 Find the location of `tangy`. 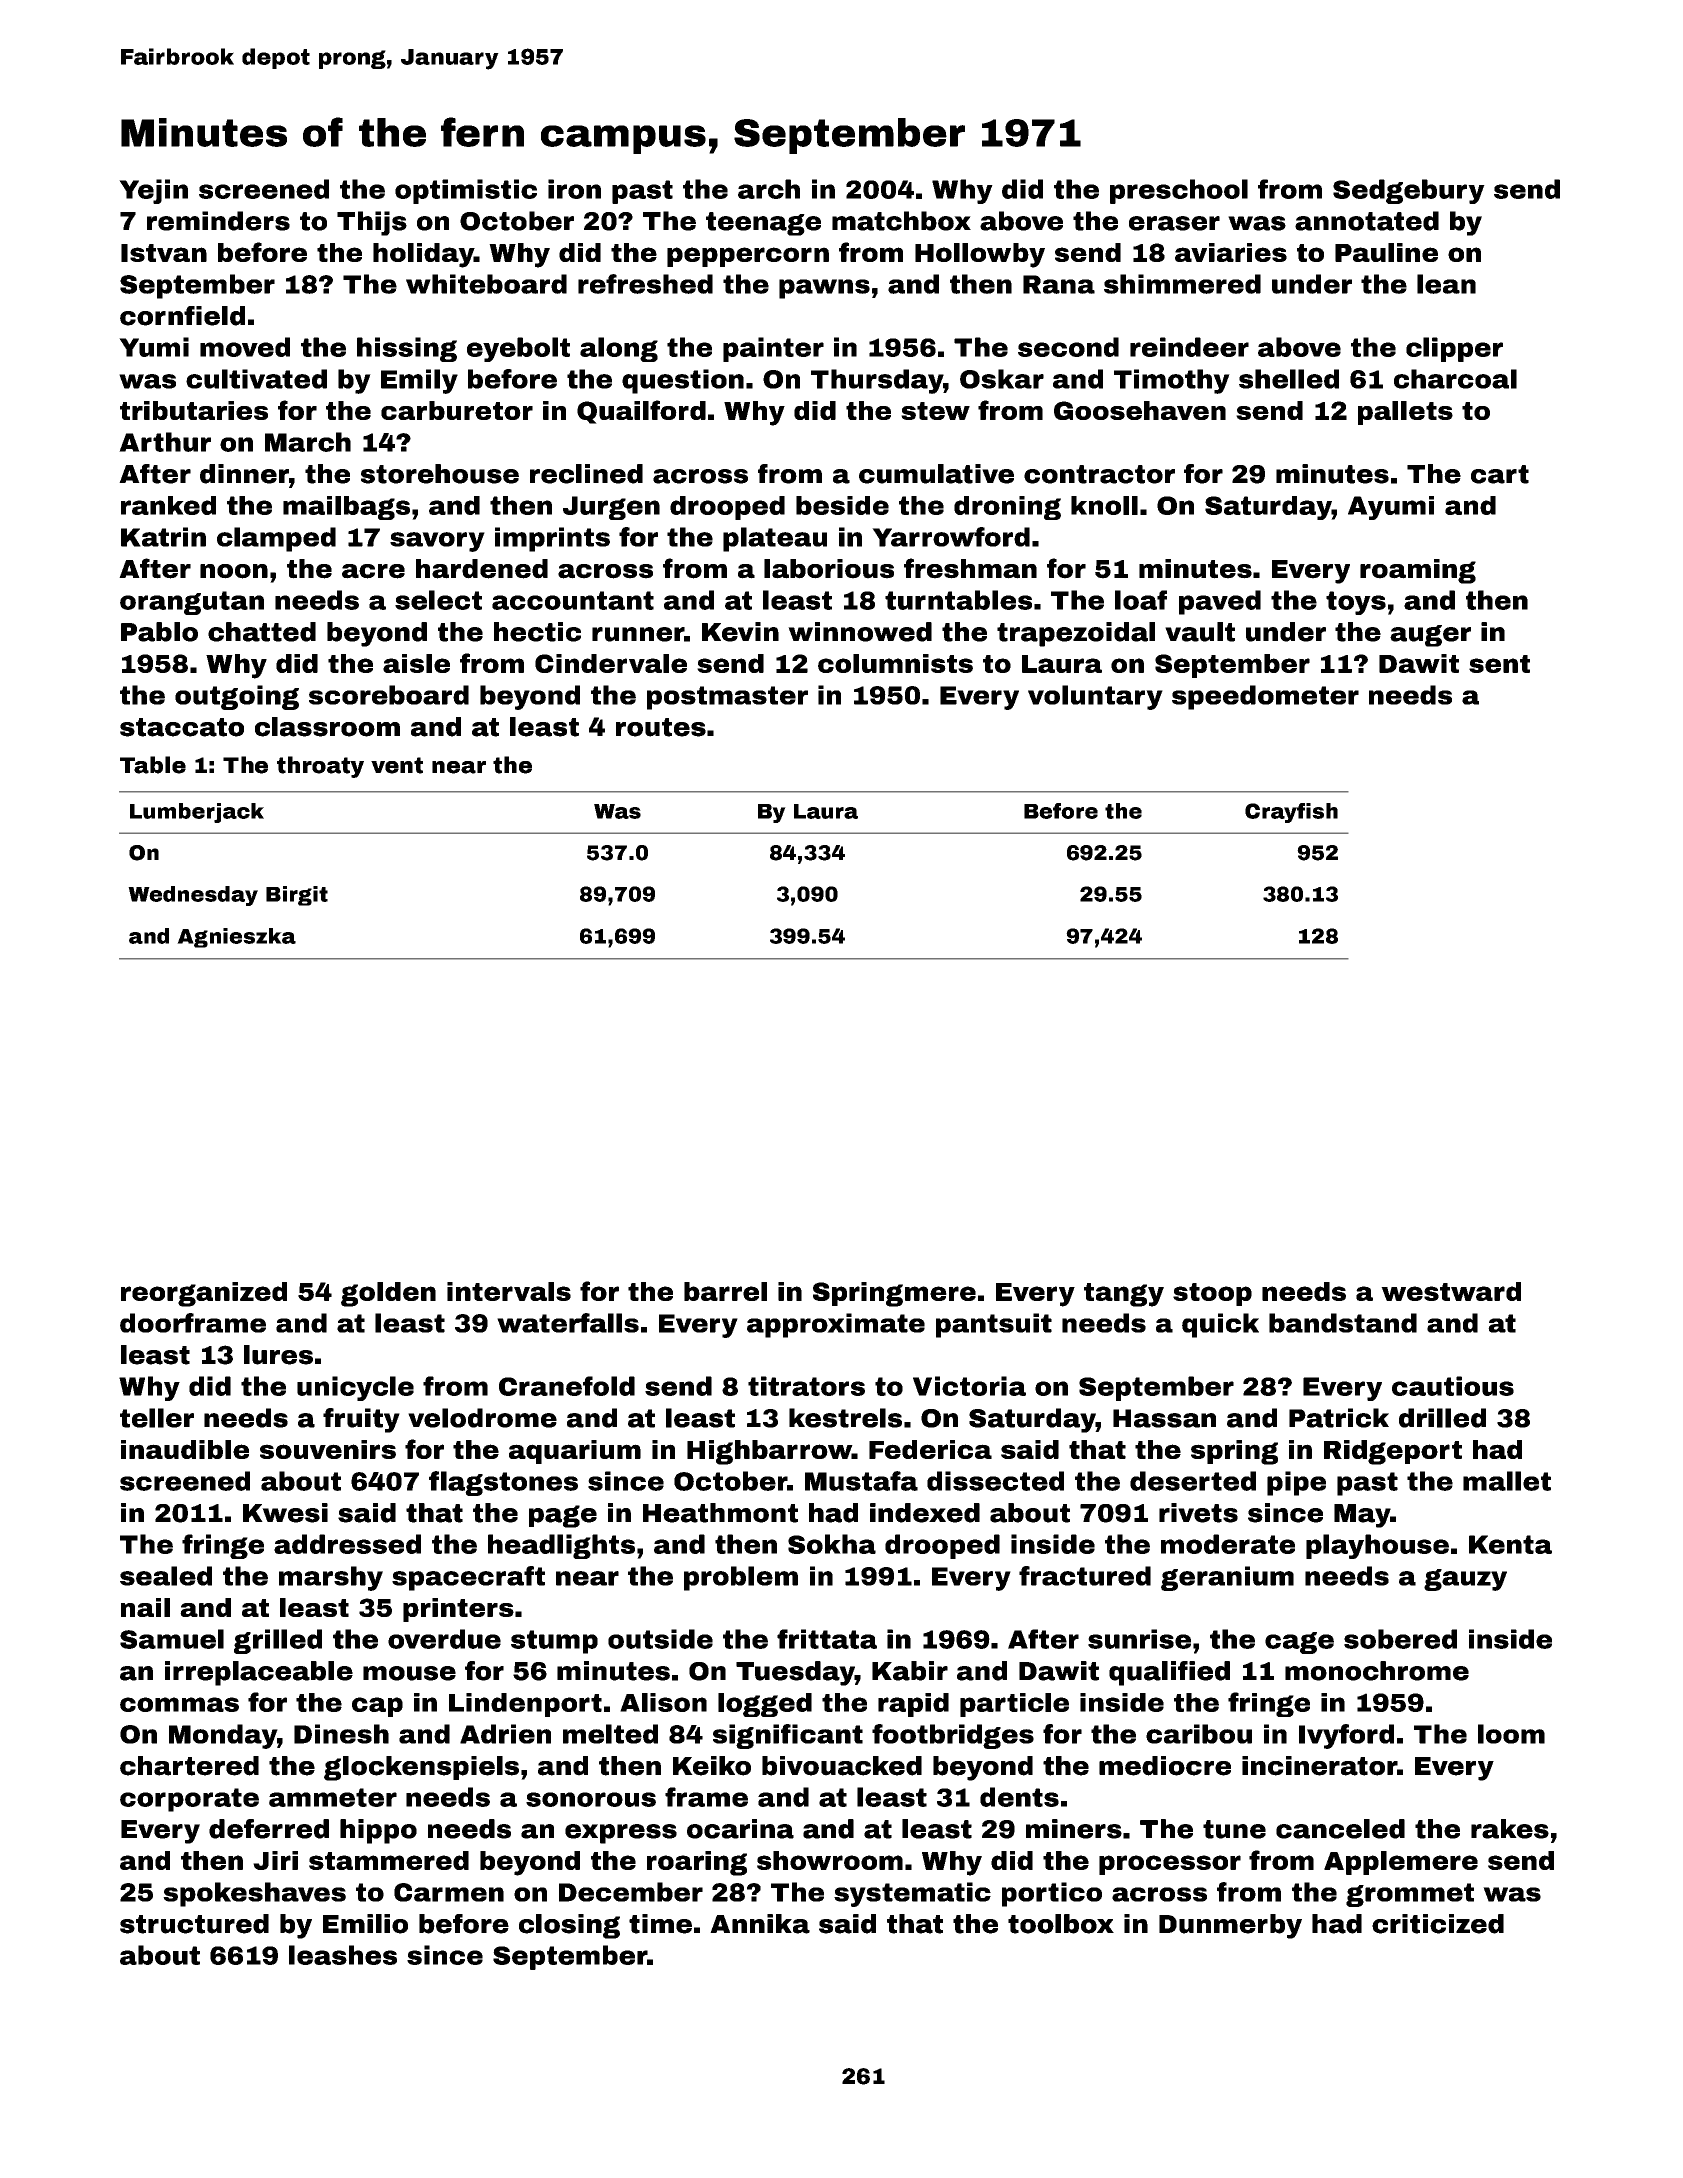

tangy is located at coordinates (1124, 1295).
